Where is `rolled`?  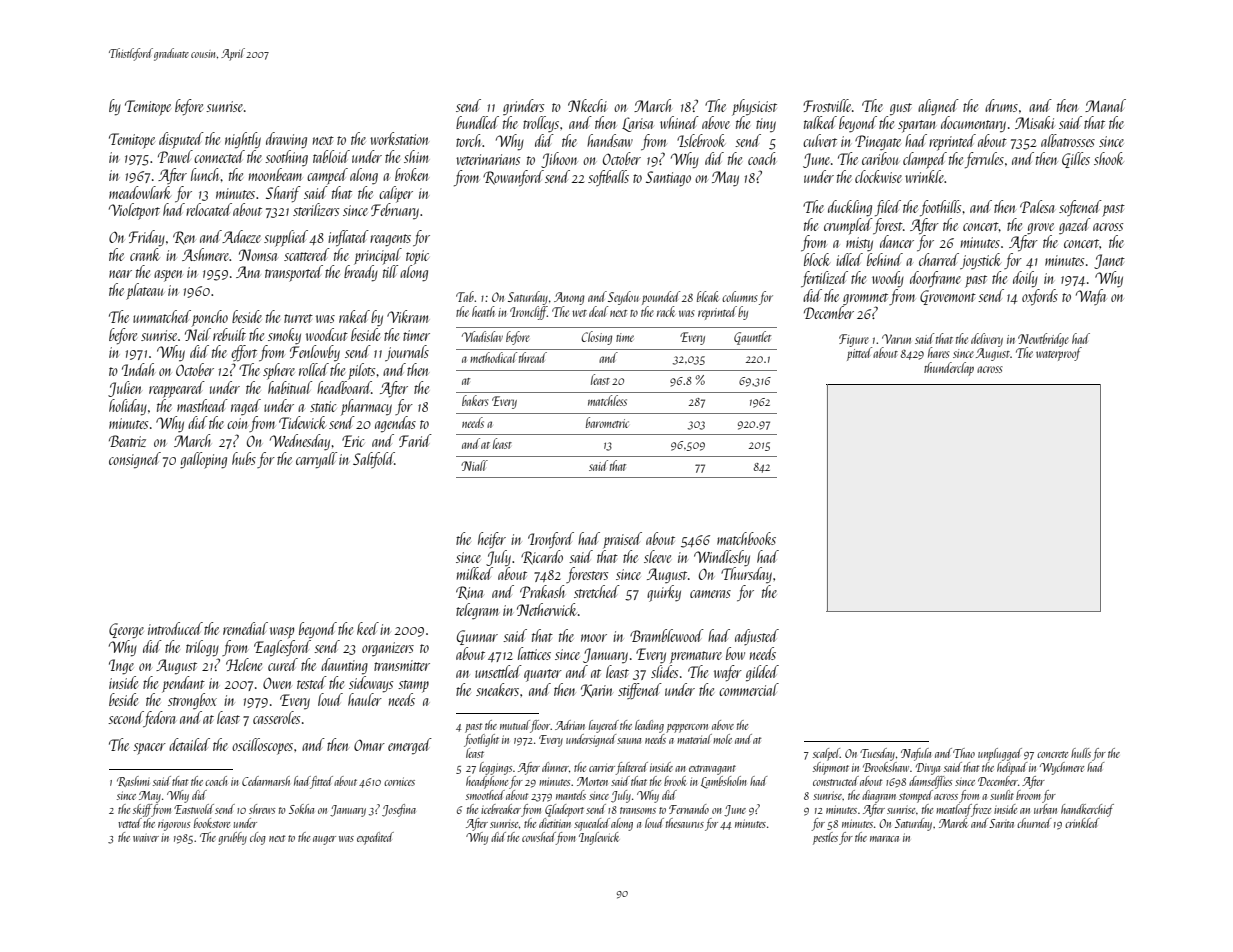
rolled is located at coordinates (314, 369).
